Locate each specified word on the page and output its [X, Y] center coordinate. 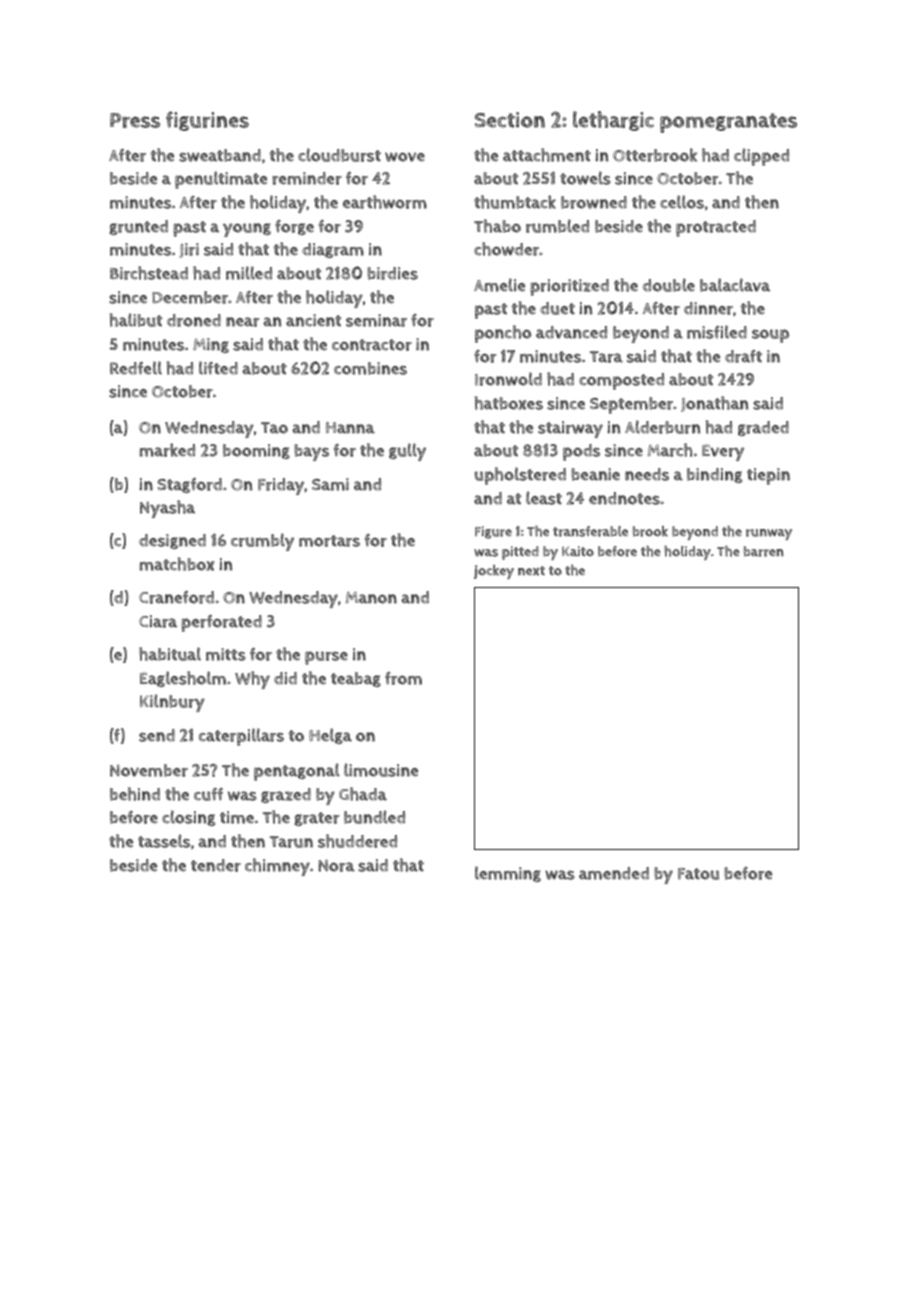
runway [769, 534]
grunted [138, 227]
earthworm [385, 202]
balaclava [735, 285]
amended [614, 873]
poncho [503, 334]
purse [326, 658]
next [531, 571]
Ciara [158, 621]
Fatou [698, 874]
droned [194, 320]
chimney [277, 867]
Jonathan [714, 404]
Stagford [189, 485]
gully [407, 452]
